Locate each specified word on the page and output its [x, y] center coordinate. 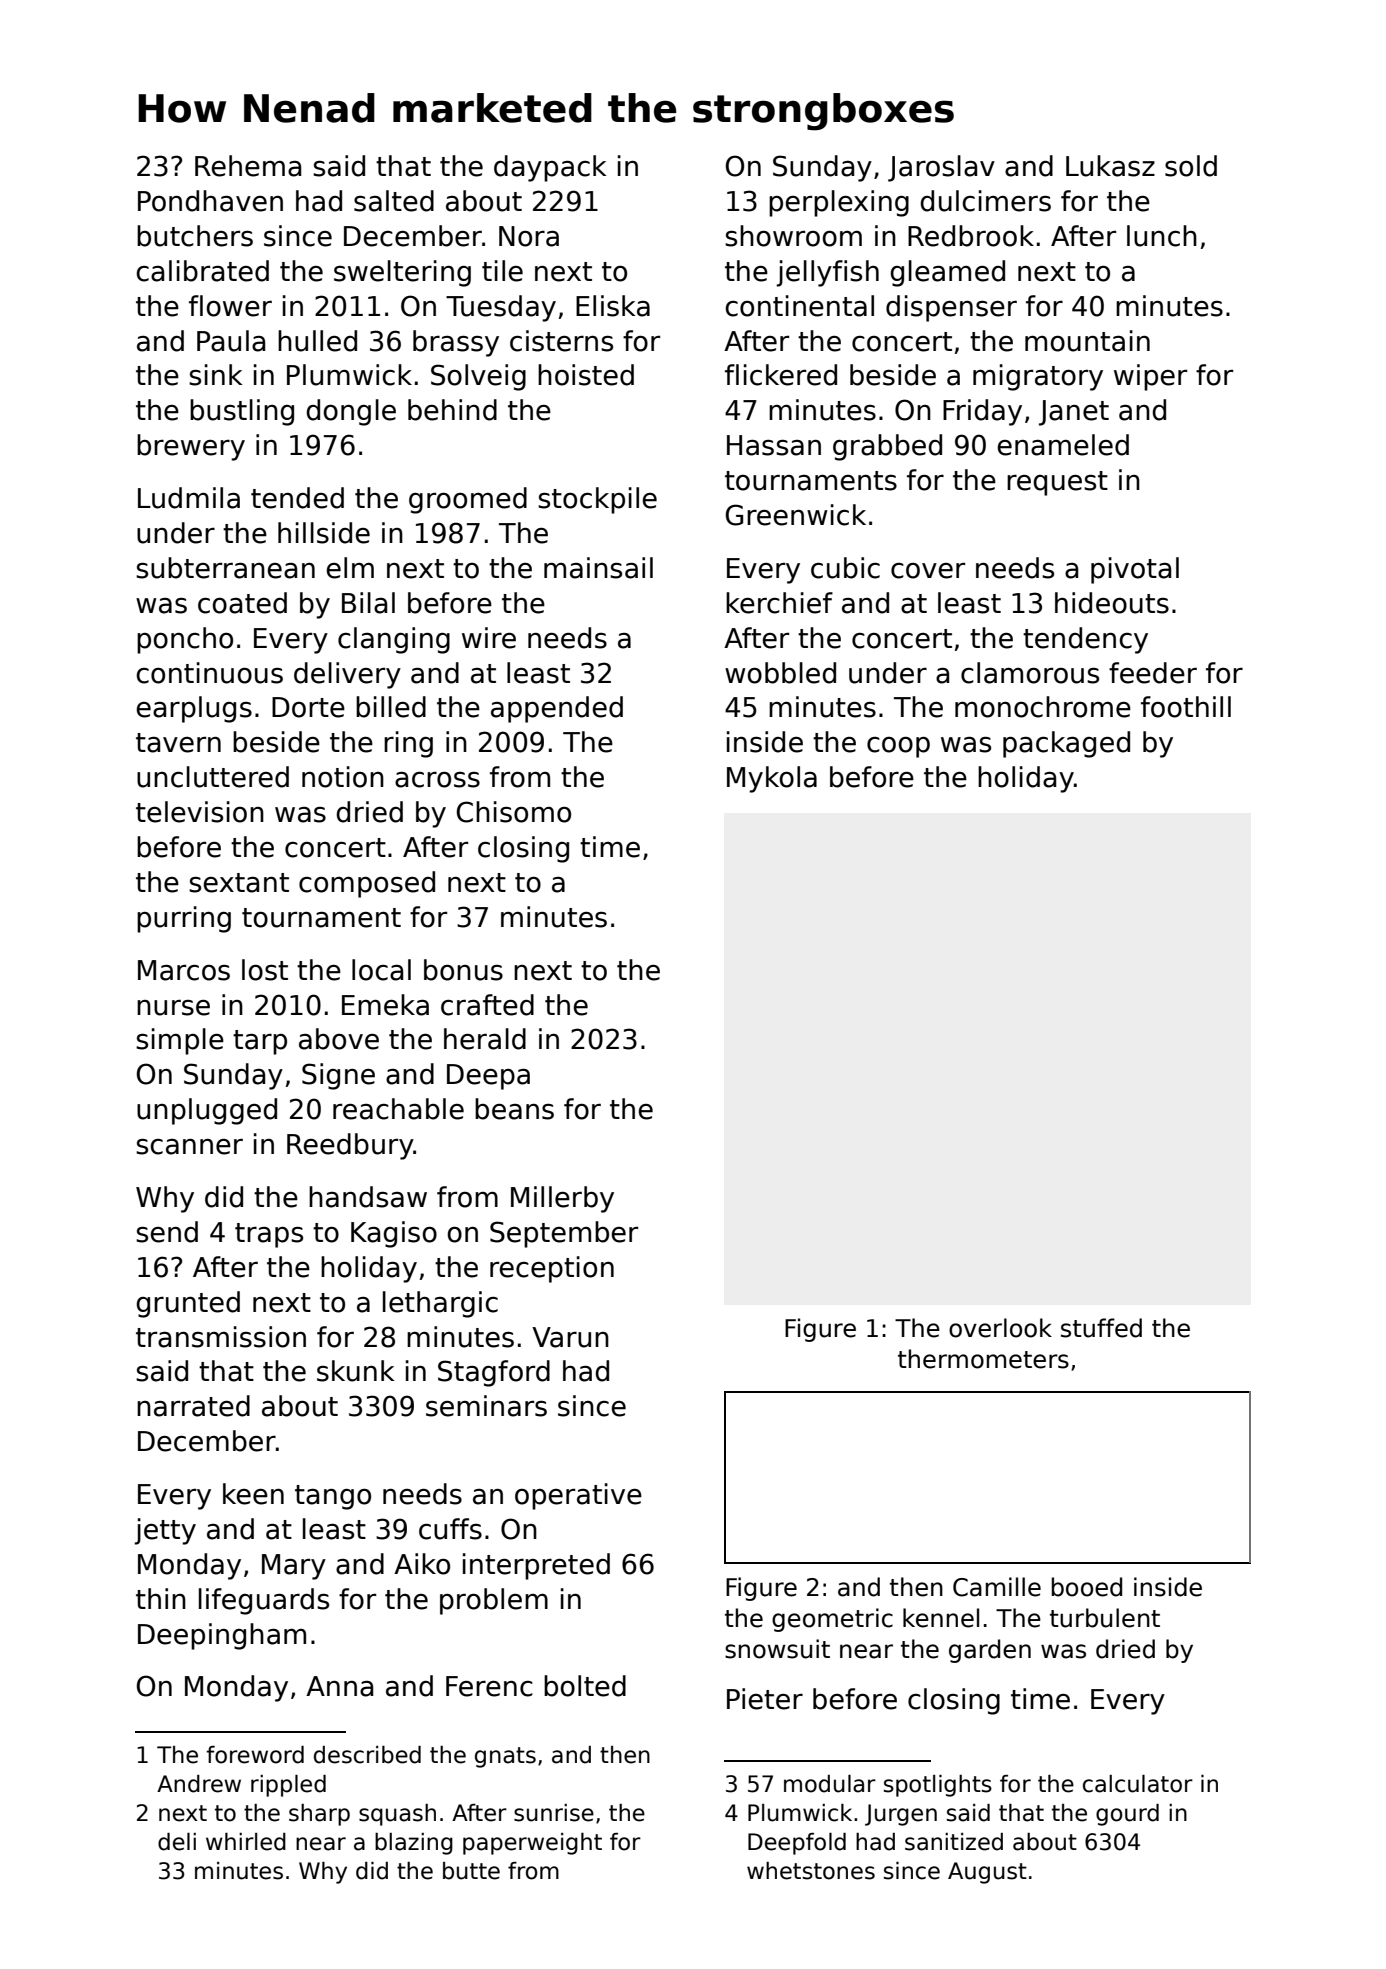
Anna [339, 1686]
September [564, 1234]
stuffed [1101, 1328]
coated [242, 603]
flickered [781, 375]
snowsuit [777, 1649]
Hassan [774, 445]
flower [230, 306]
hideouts [1112, 603]
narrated [193, 1406]
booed [1087, 1587]
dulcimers [985, 201]
